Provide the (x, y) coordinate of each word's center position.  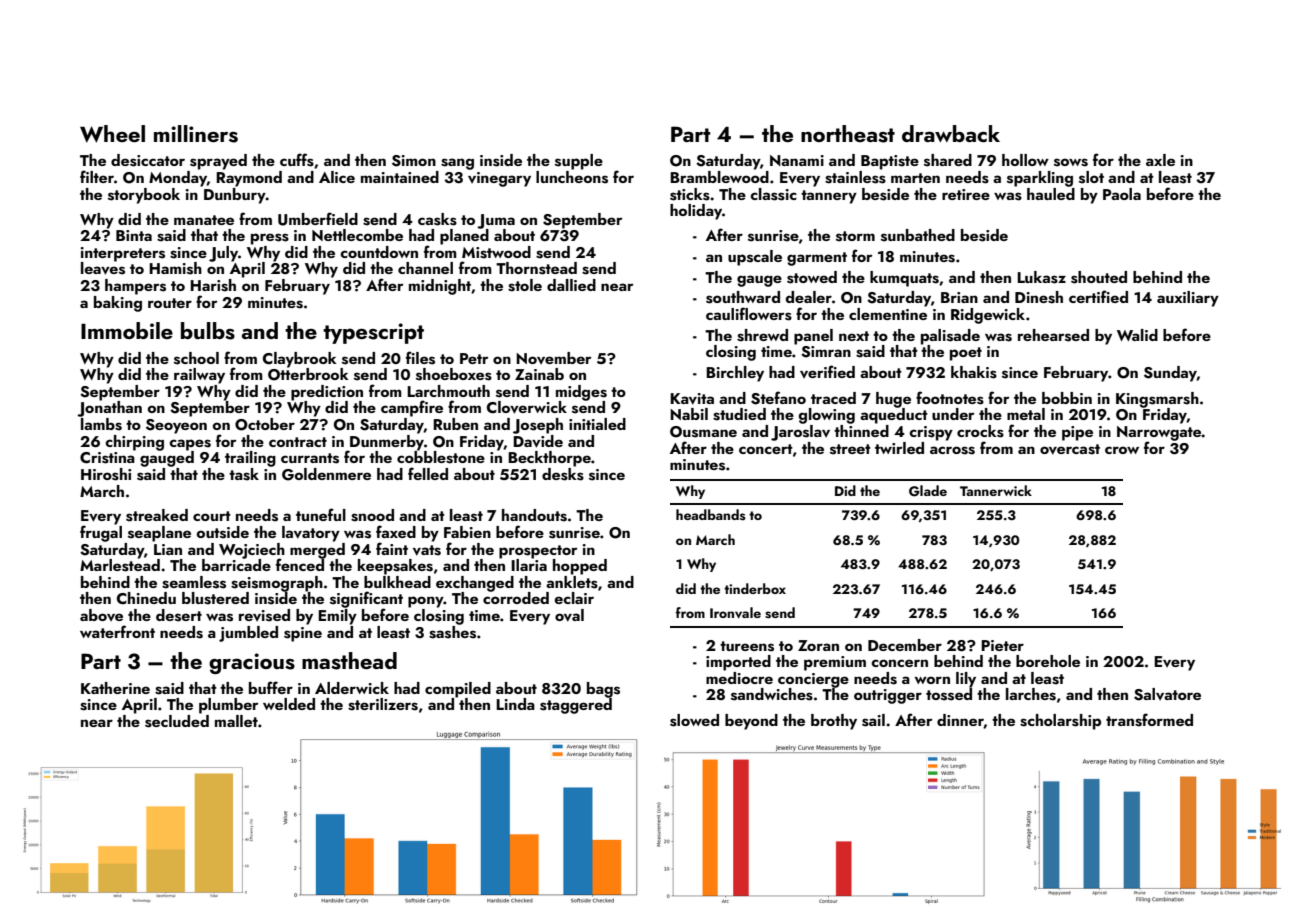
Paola (1122, 194)
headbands (711, 515)
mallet (236, 721)
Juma (496, 221)
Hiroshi (106, 474)
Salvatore (1167, 694)
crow (1122, 450)
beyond (751, 722)
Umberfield (318, 219)
